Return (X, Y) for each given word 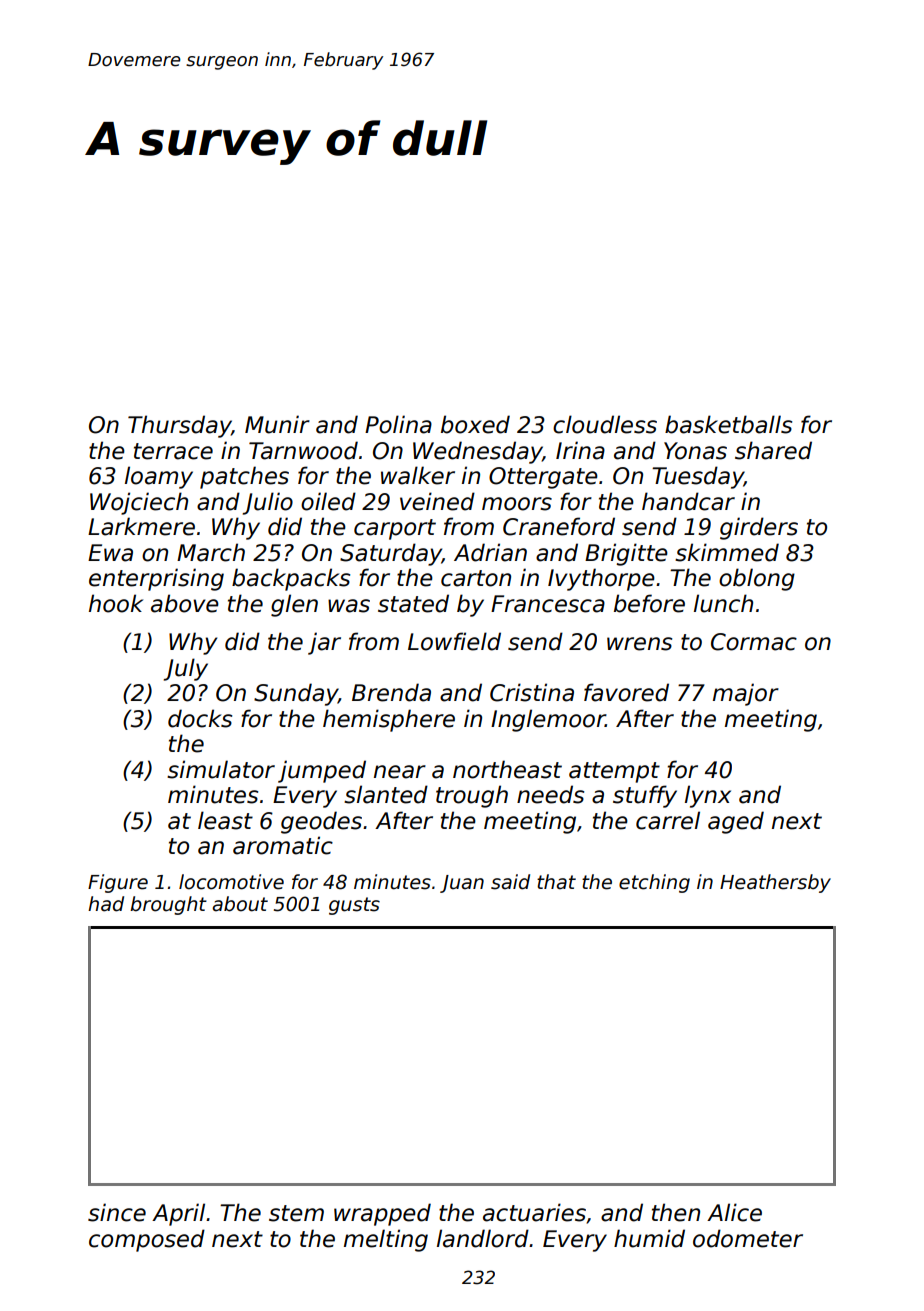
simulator (221, 769)
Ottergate (543, 478)
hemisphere (389, 720)
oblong (757, 579)
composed (147, 1240)
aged (736, 822)
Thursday (180, 426)
